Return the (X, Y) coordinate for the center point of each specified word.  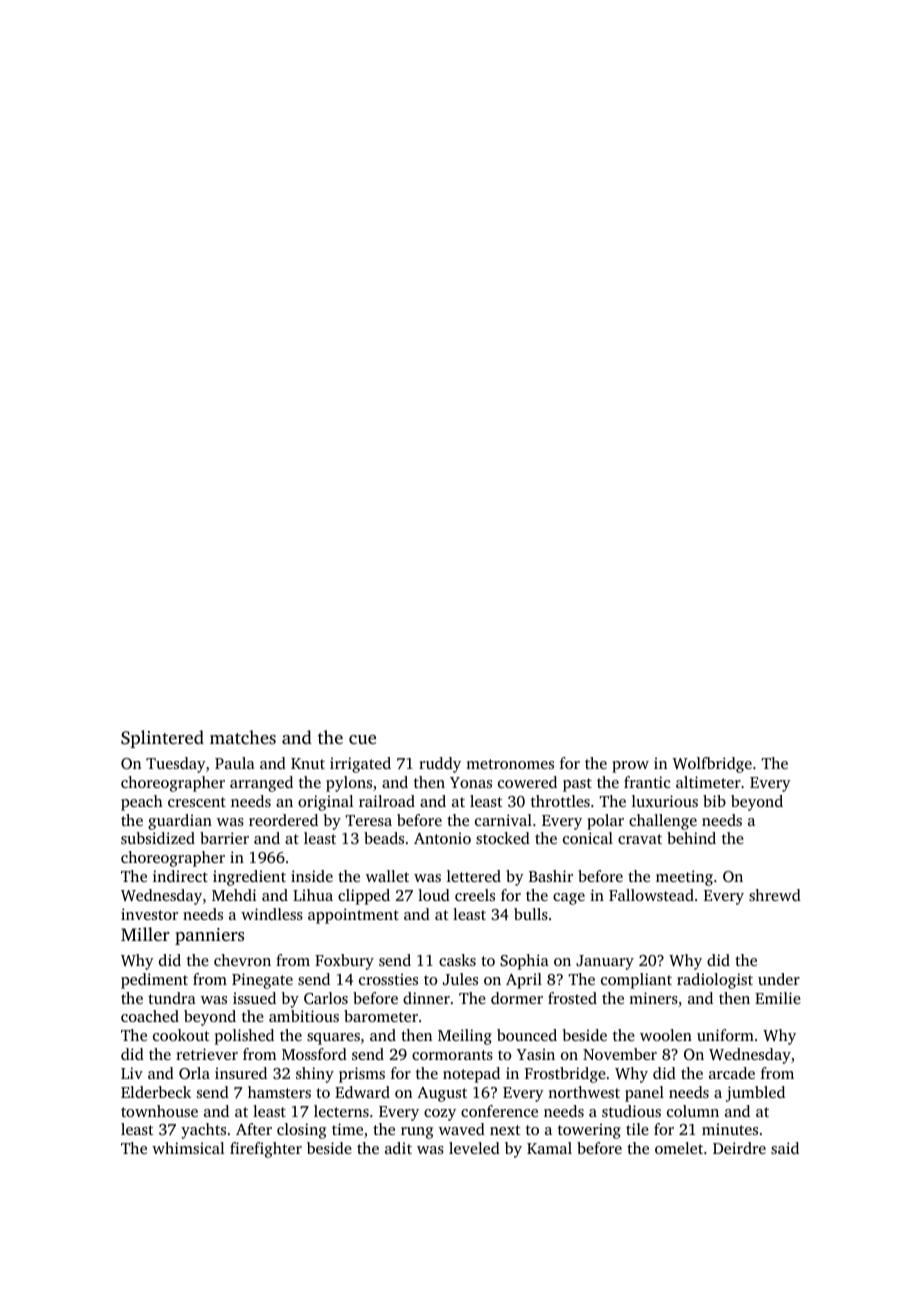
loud (434, 895)
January (605, 962)
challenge (663, 822)
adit (398, 1148)
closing (302, 1131)
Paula (235, 763)
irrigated (360, 765)
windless (272, 914)
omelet (679, 1148)
